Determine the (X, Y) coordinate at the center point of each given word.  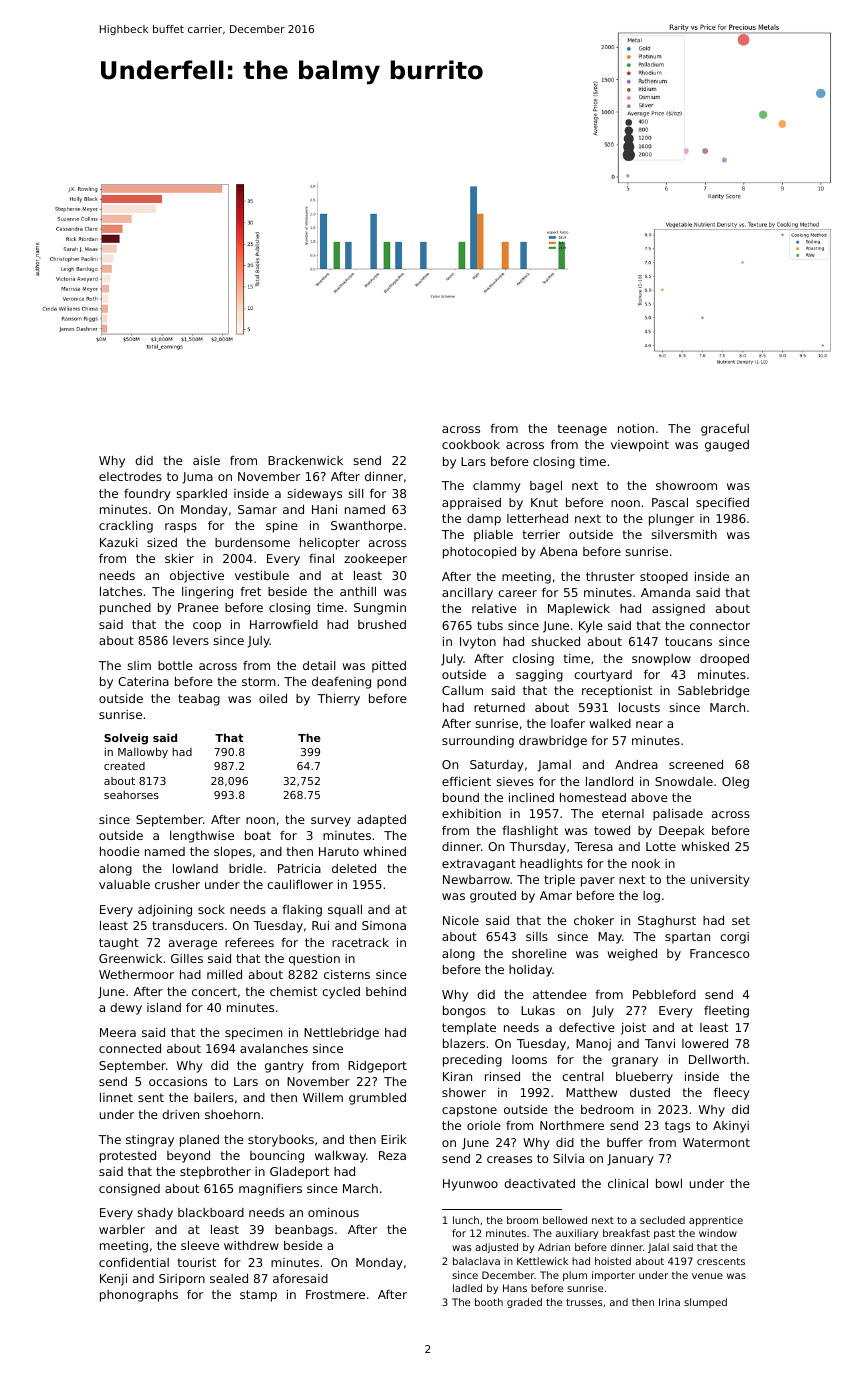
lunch (466, 1220)
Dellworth (717, 1059)
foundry (147, 495)
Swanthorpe (367, 527)
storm (259, 681)
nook (646, 863)
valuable (124, 884)
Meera (118, 1032)
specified (722, 504)
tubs (490, 625)
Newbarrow (476, 879)
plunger (671, 520)
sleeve (200, 1245)
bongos (464, 1012)
